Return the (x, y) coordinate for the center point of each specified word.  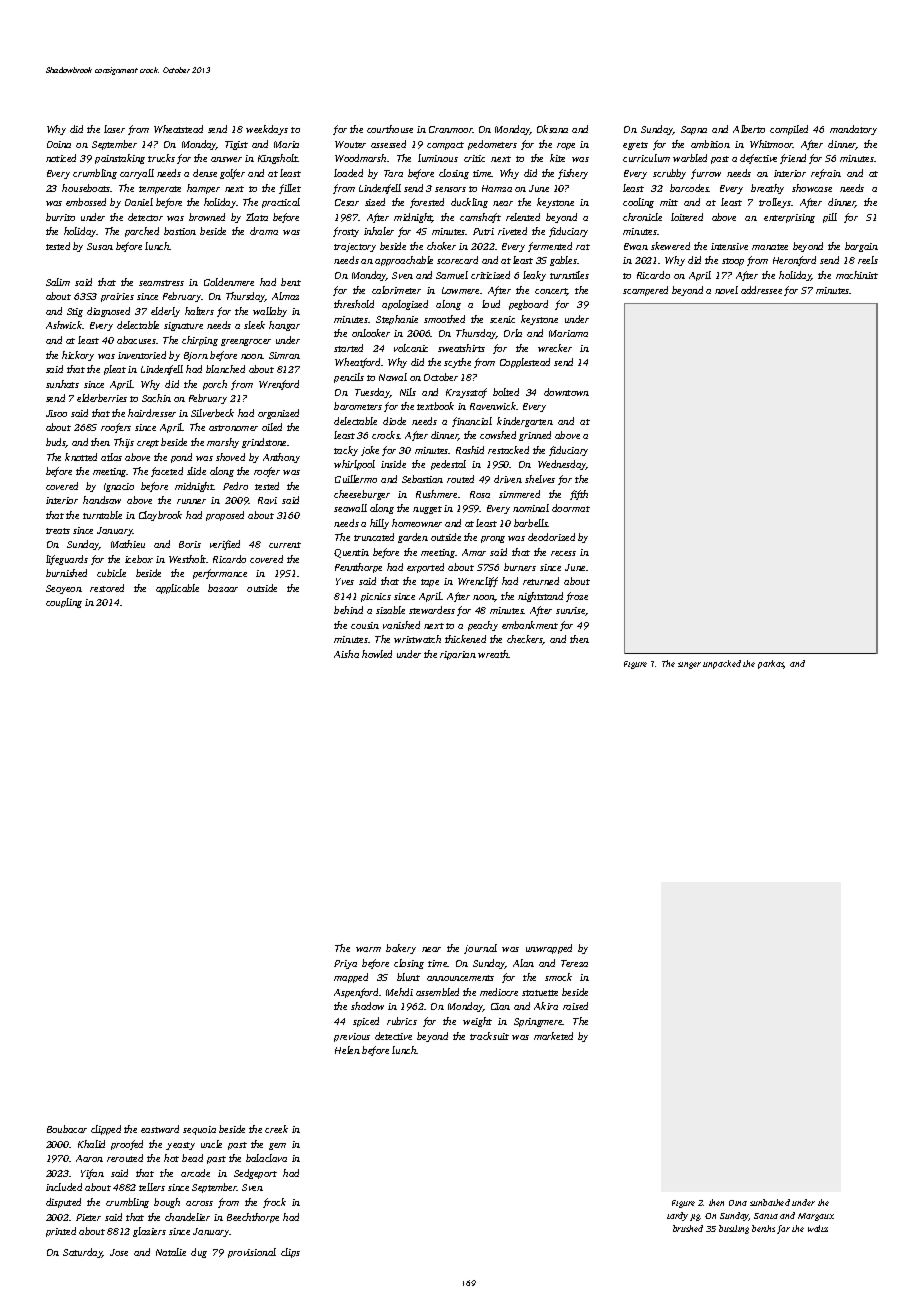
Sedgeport (255, 1174)
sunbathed (770, 1202)
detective (393, 1036)
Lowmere (460, 290)
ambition (710, 144)
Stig (75, 312)
